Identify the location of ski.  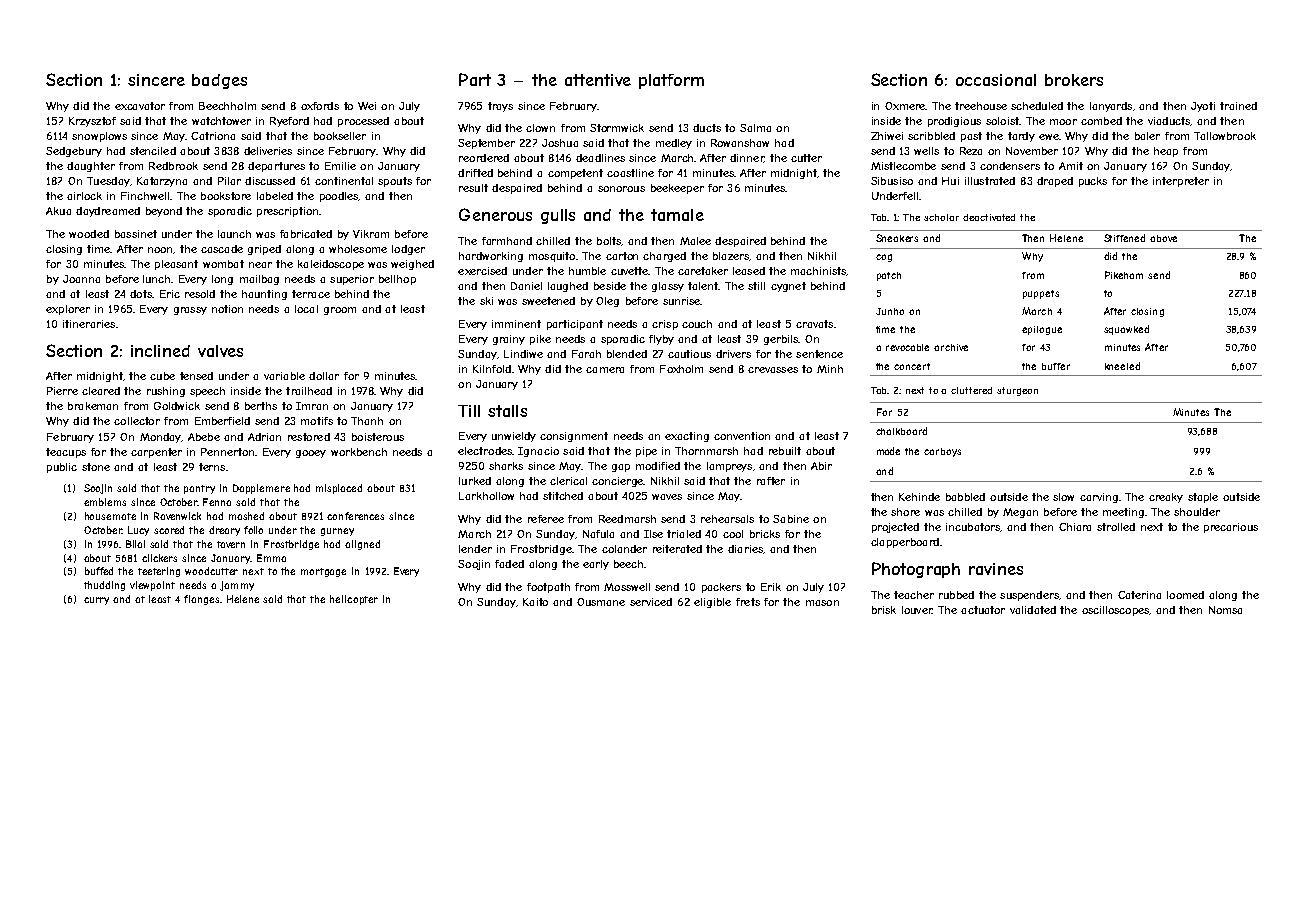
(486, 301).
